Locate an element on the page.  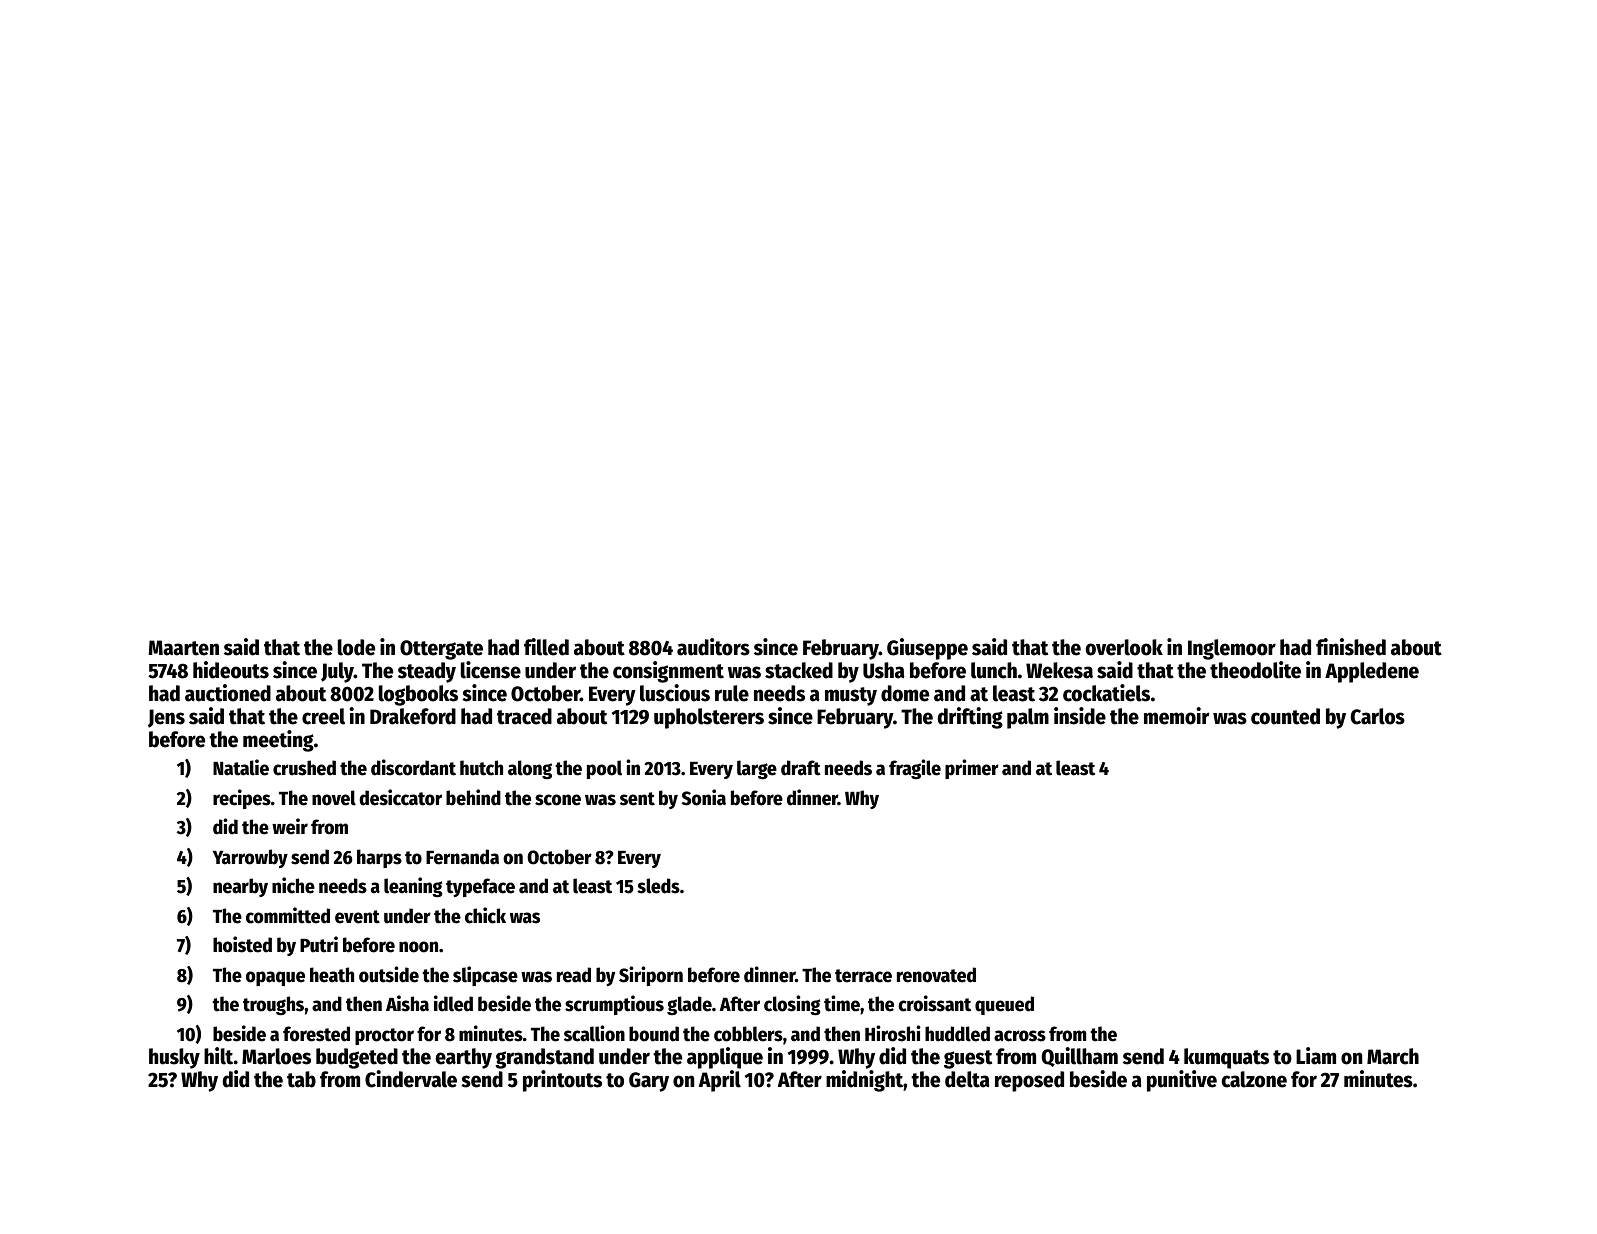
Siriporn is located at coordinates (651, 976).
